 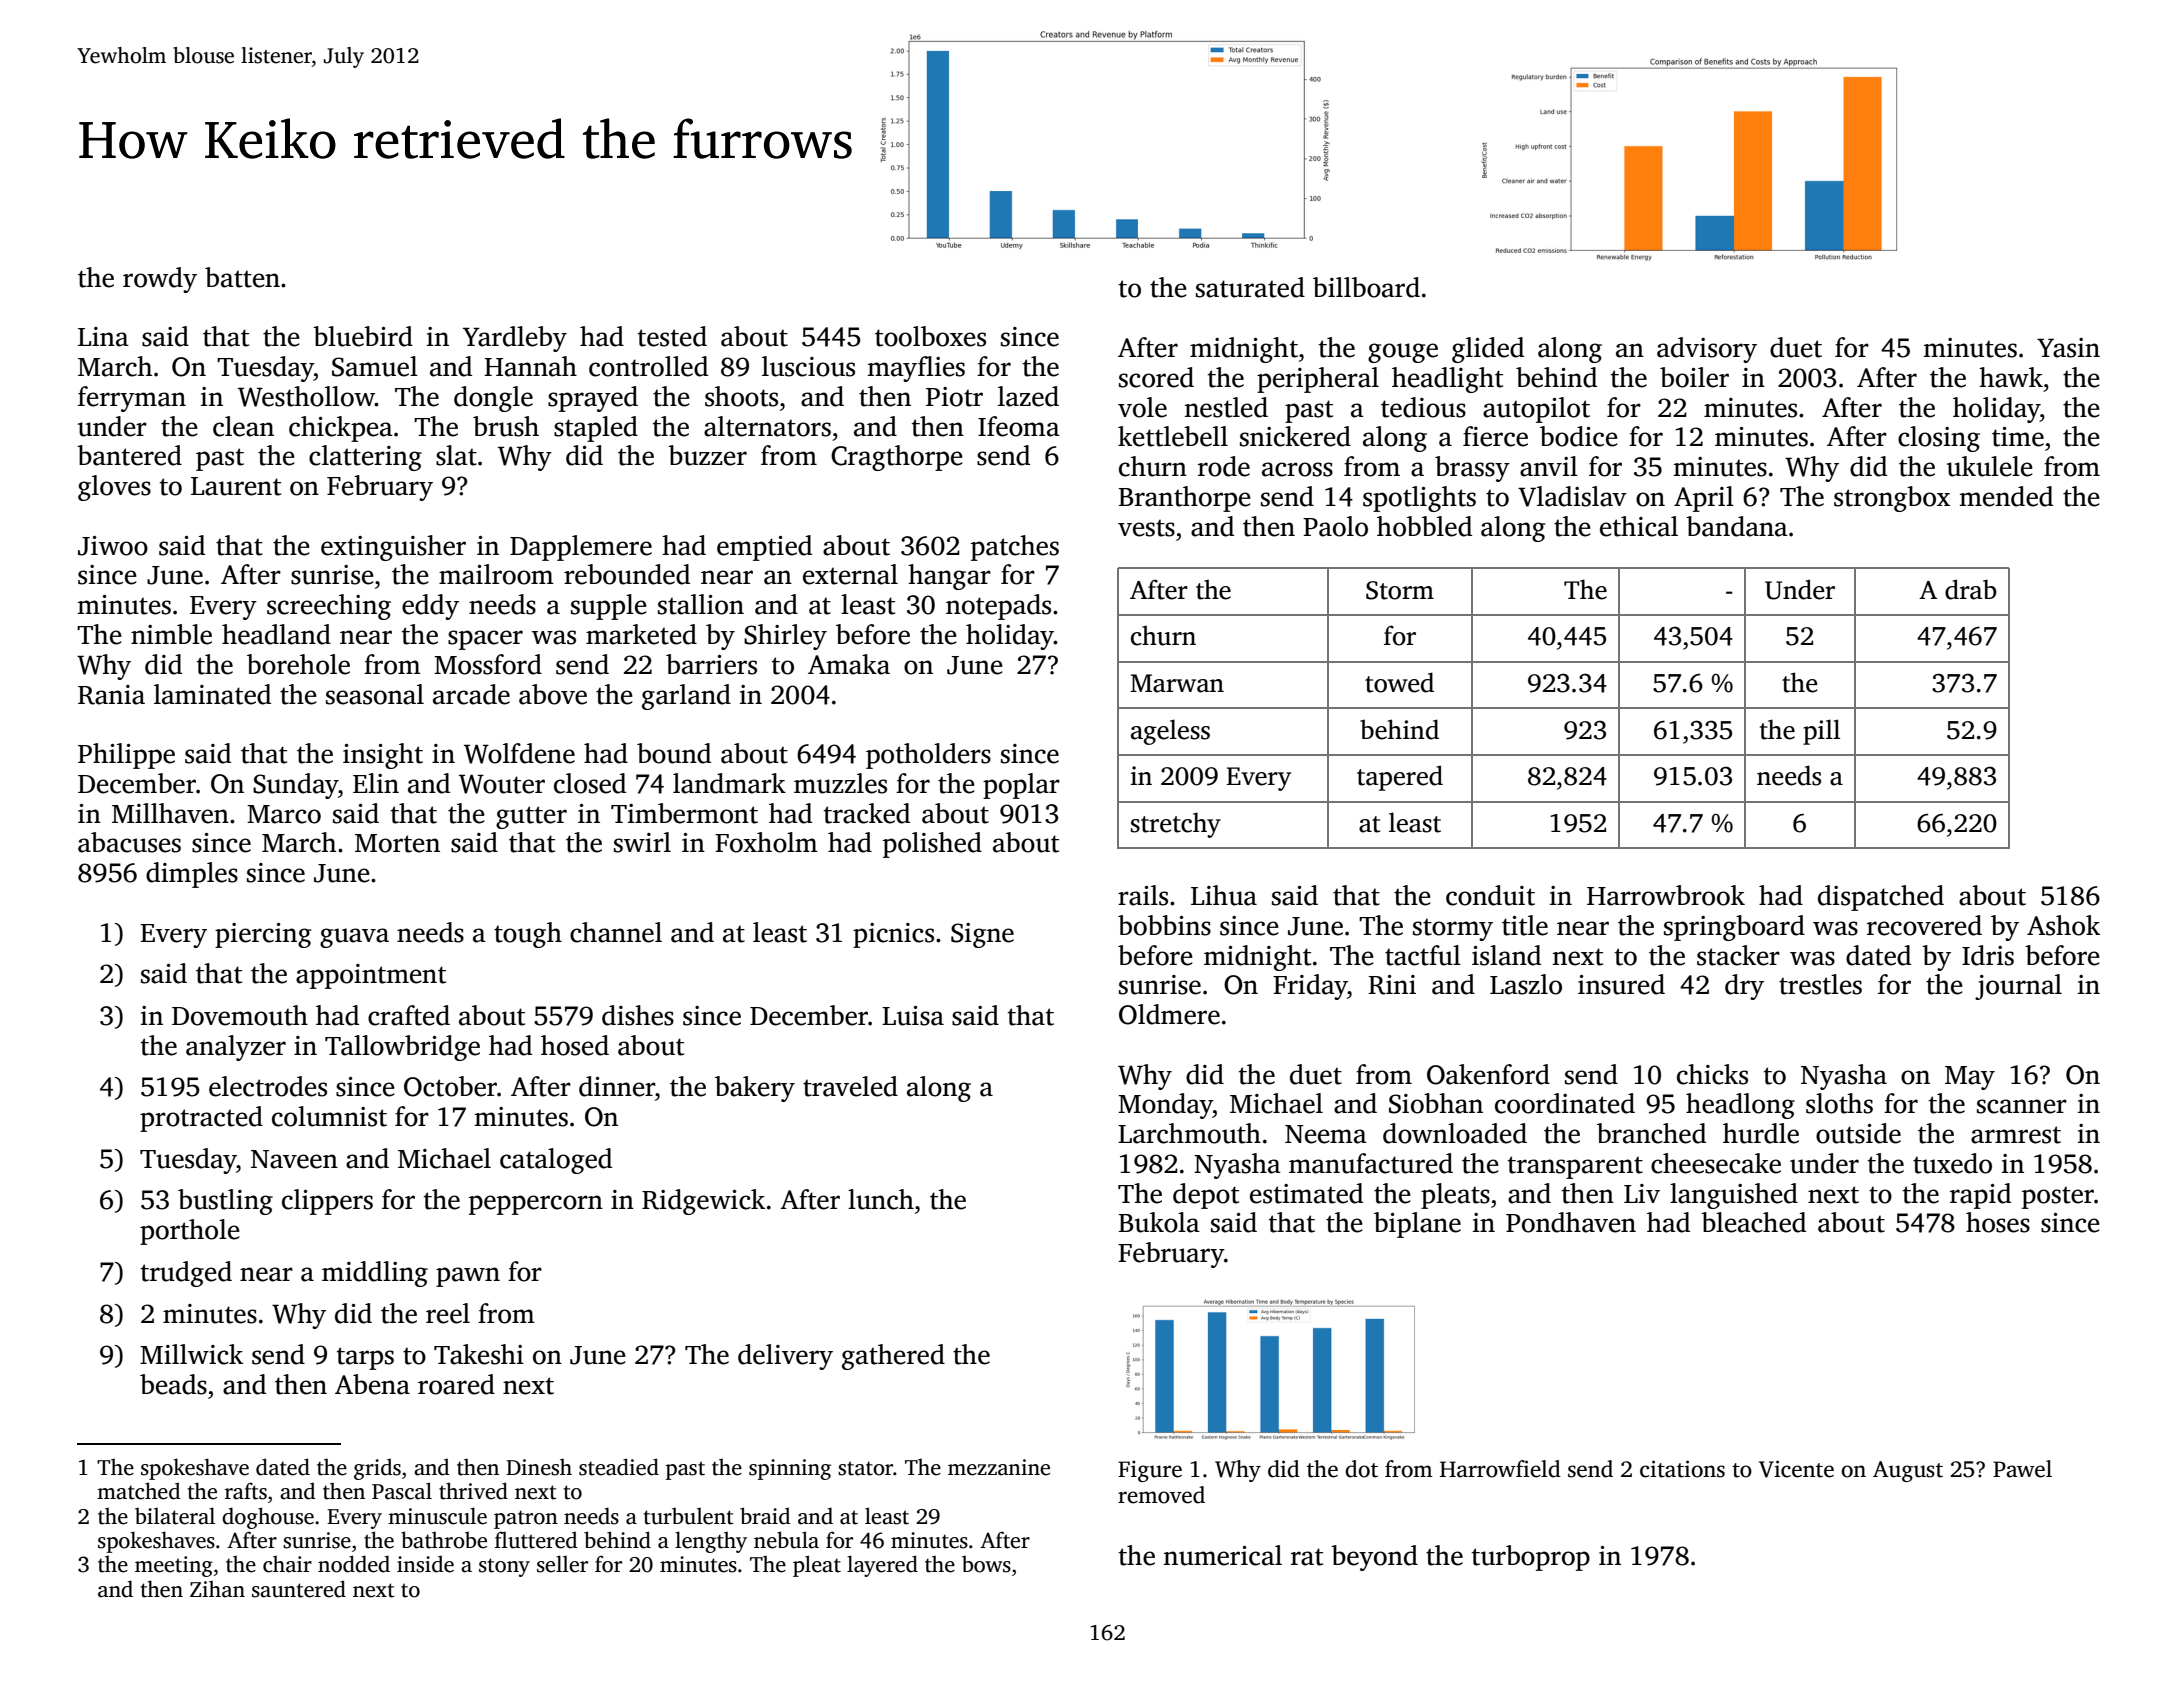 I want to click on pill, so click(x=1821, y=732).
